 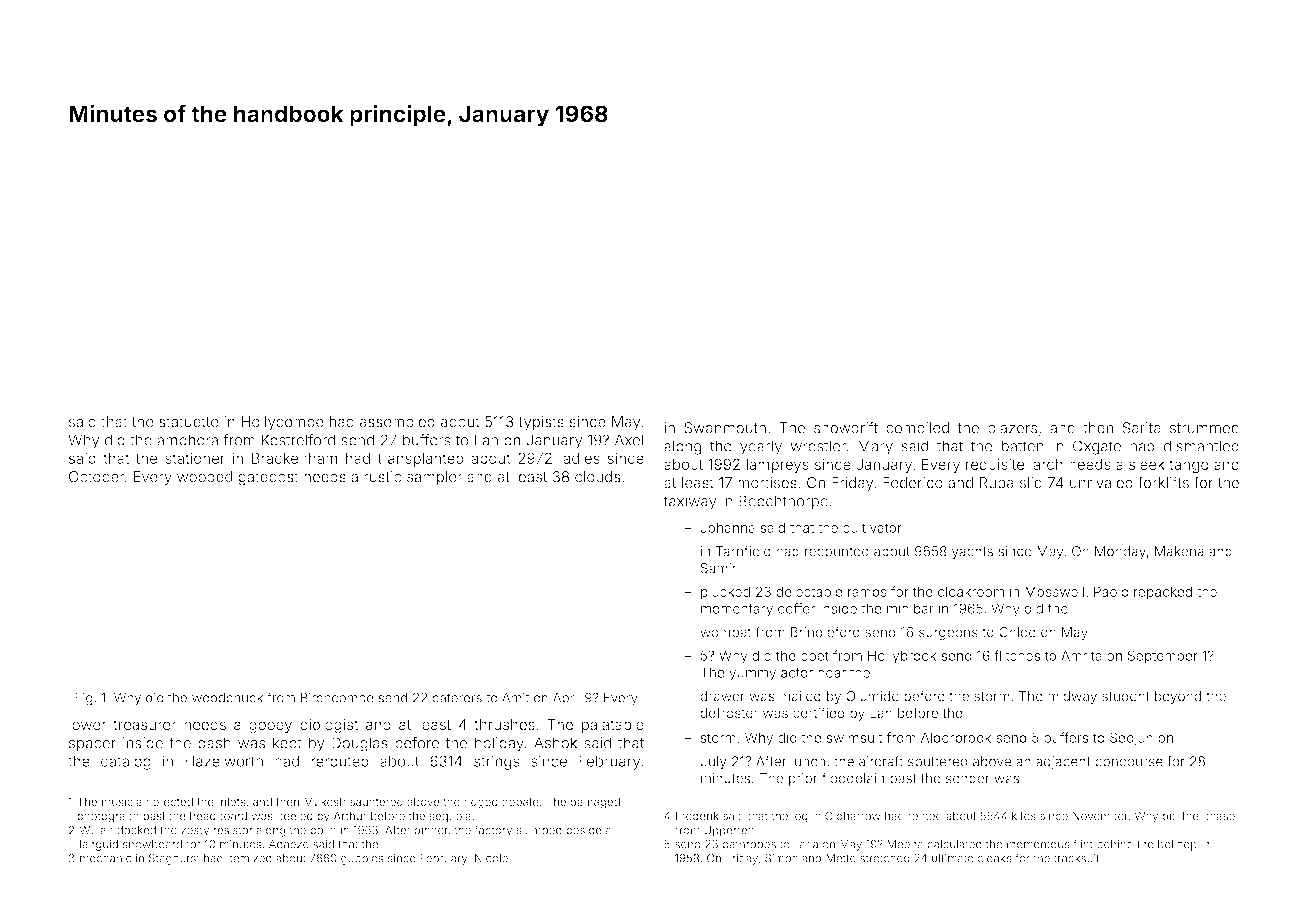 I want to click on typists, so click(x=541, y=423).
